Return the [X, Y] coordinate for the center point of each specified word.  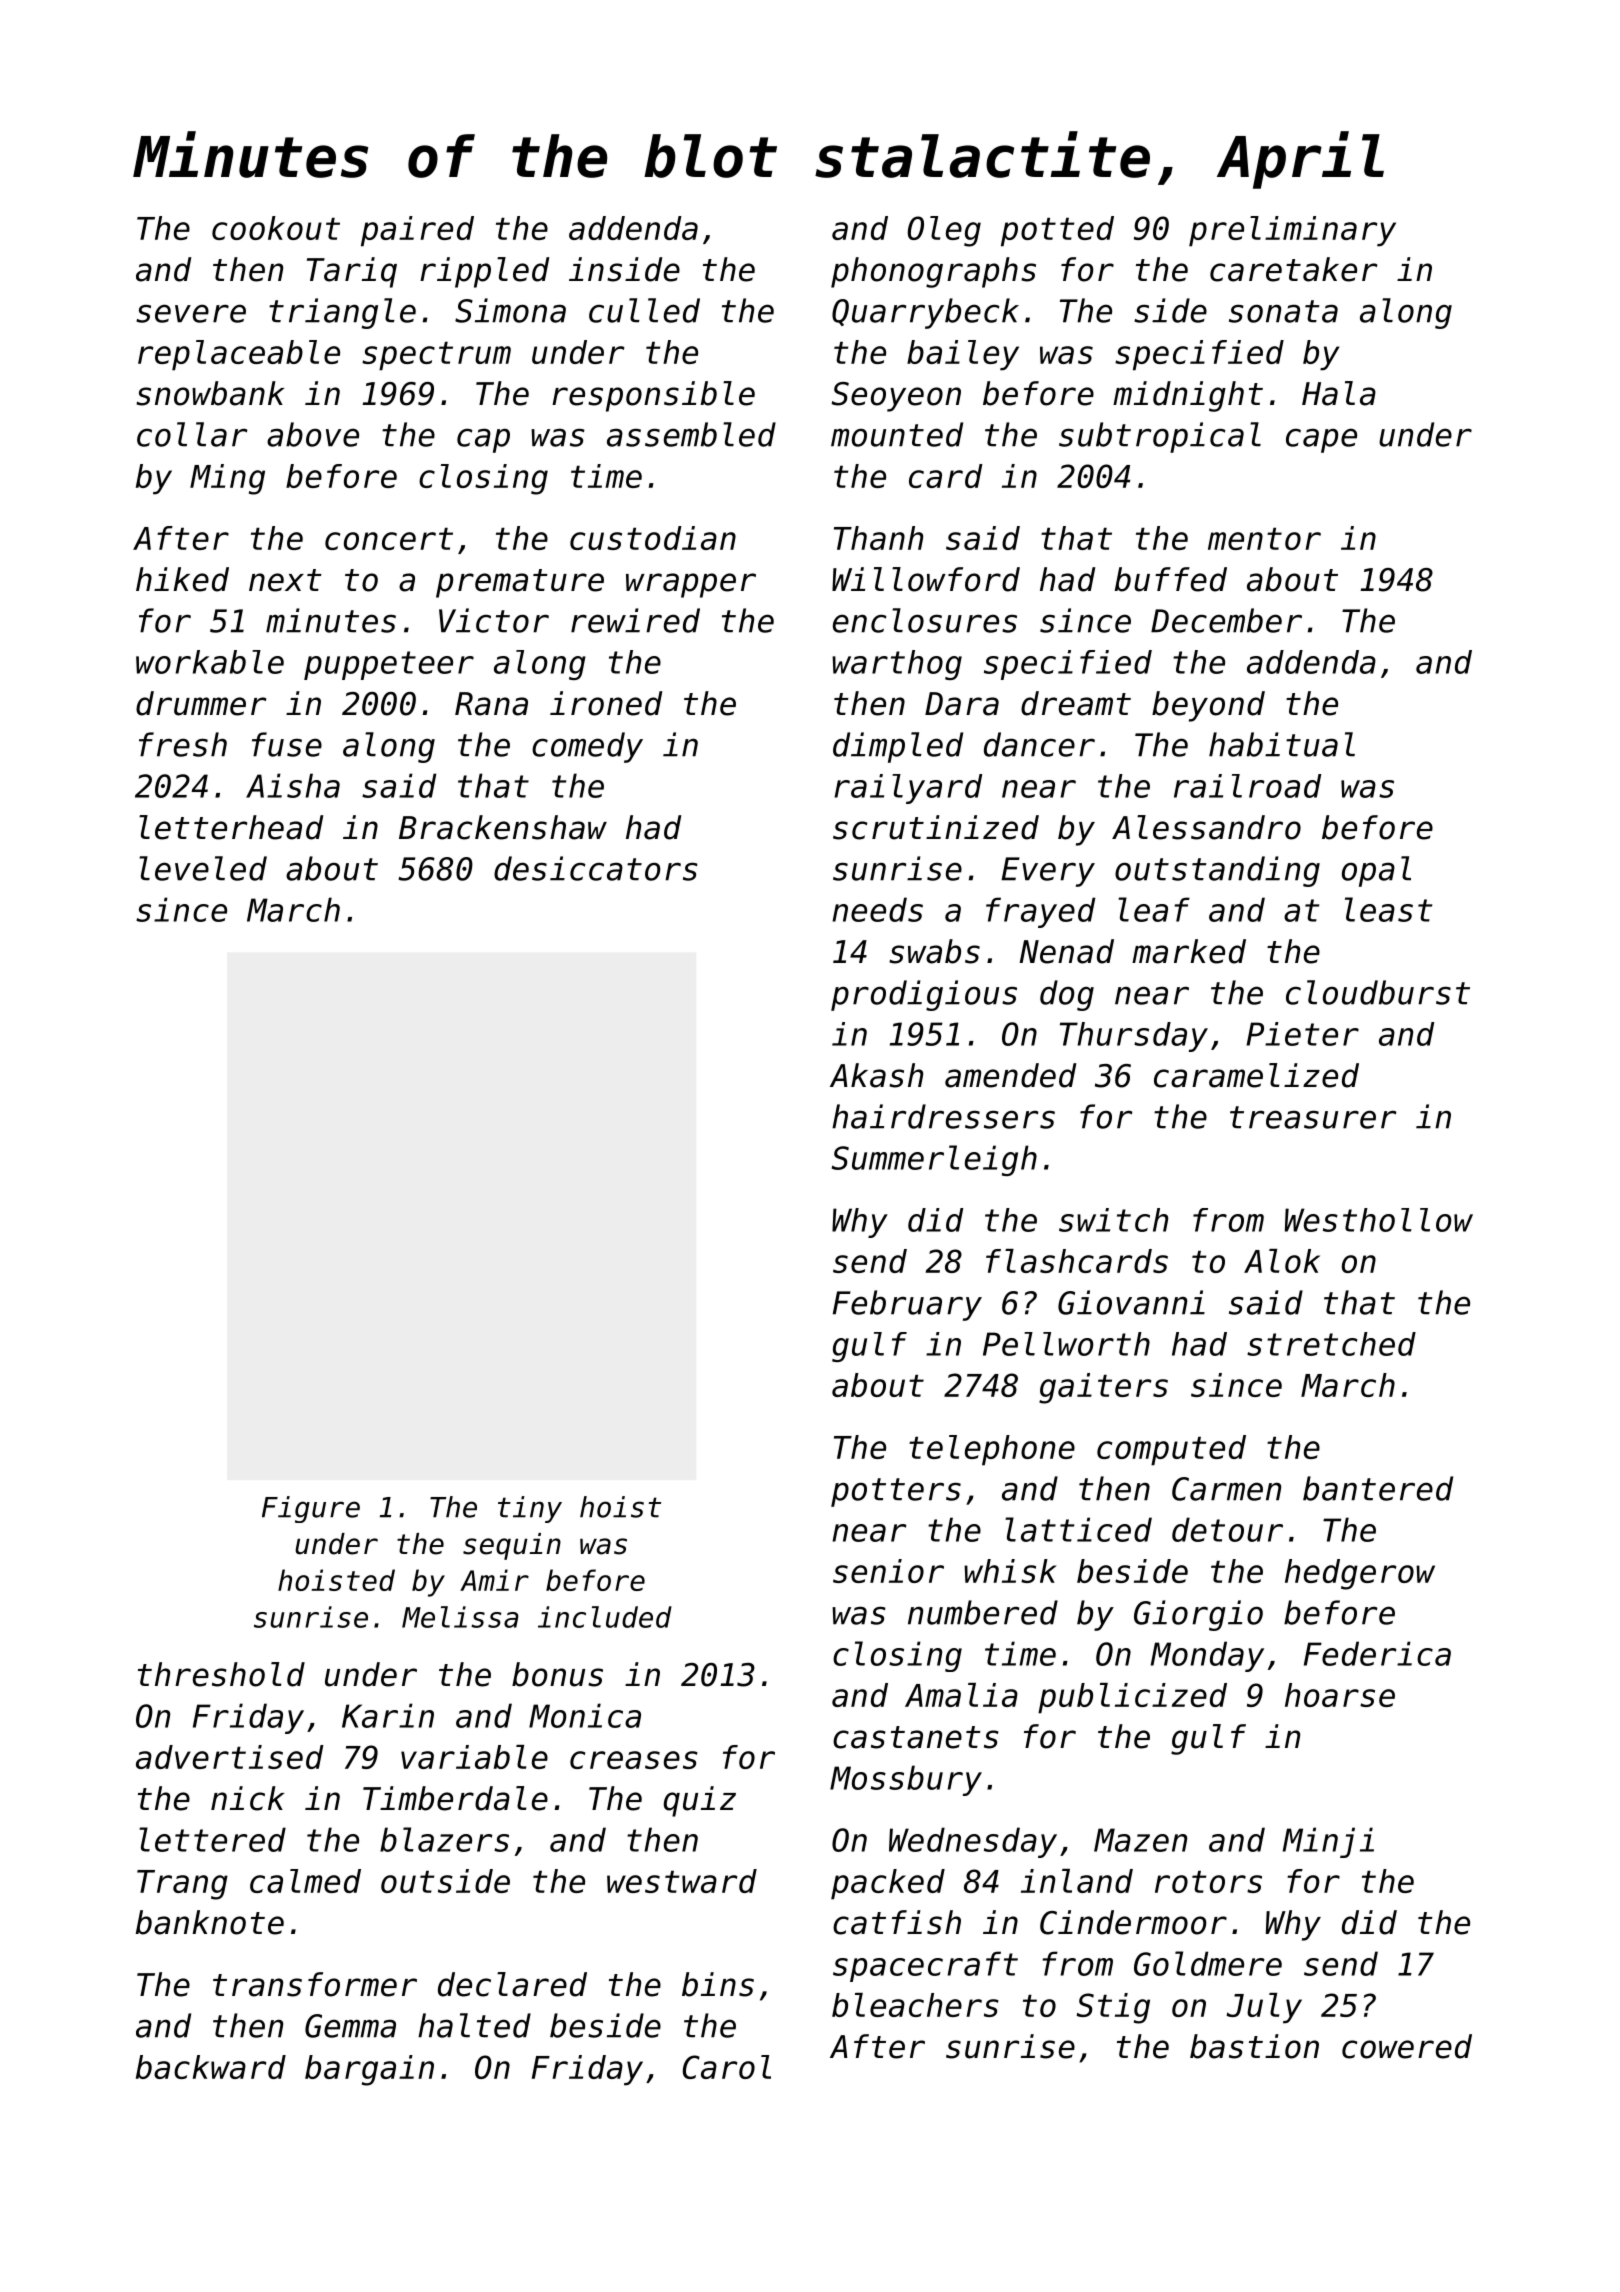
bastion [1254, 2046]
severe [191, 313]
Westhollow [1379, 1220]
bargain [369, 2070]
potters [896, 1492]
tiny [530, 1509]
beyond [1208, 706]
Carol [727, 2067]
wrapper [691, 585]
